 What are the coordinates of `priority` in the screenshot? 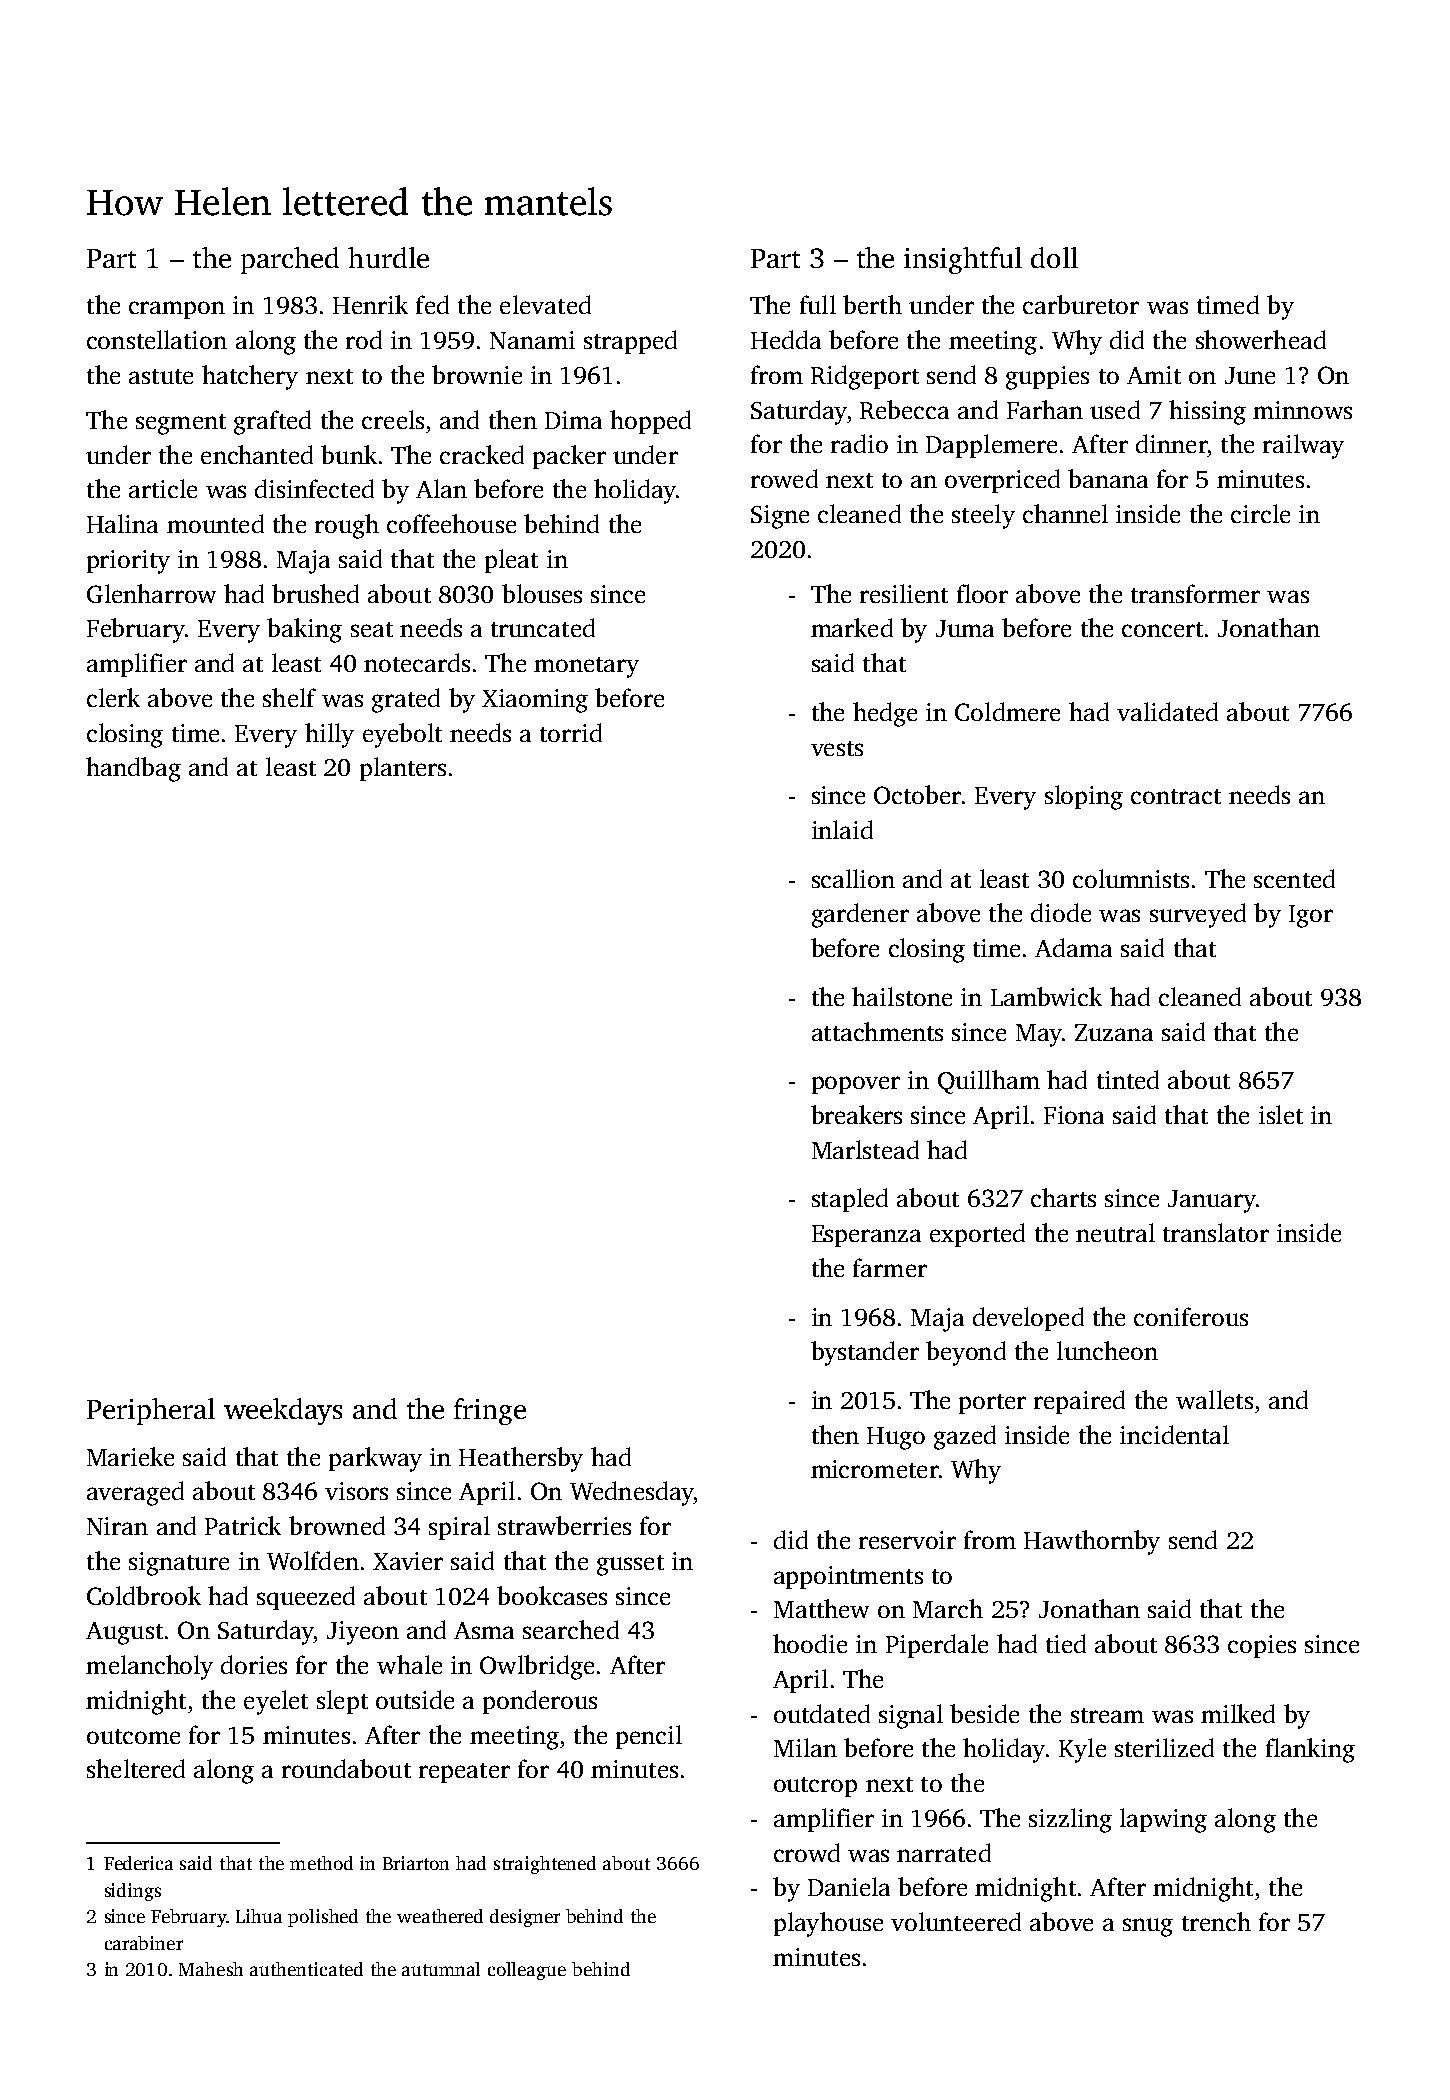 It's located at (128, 562).
